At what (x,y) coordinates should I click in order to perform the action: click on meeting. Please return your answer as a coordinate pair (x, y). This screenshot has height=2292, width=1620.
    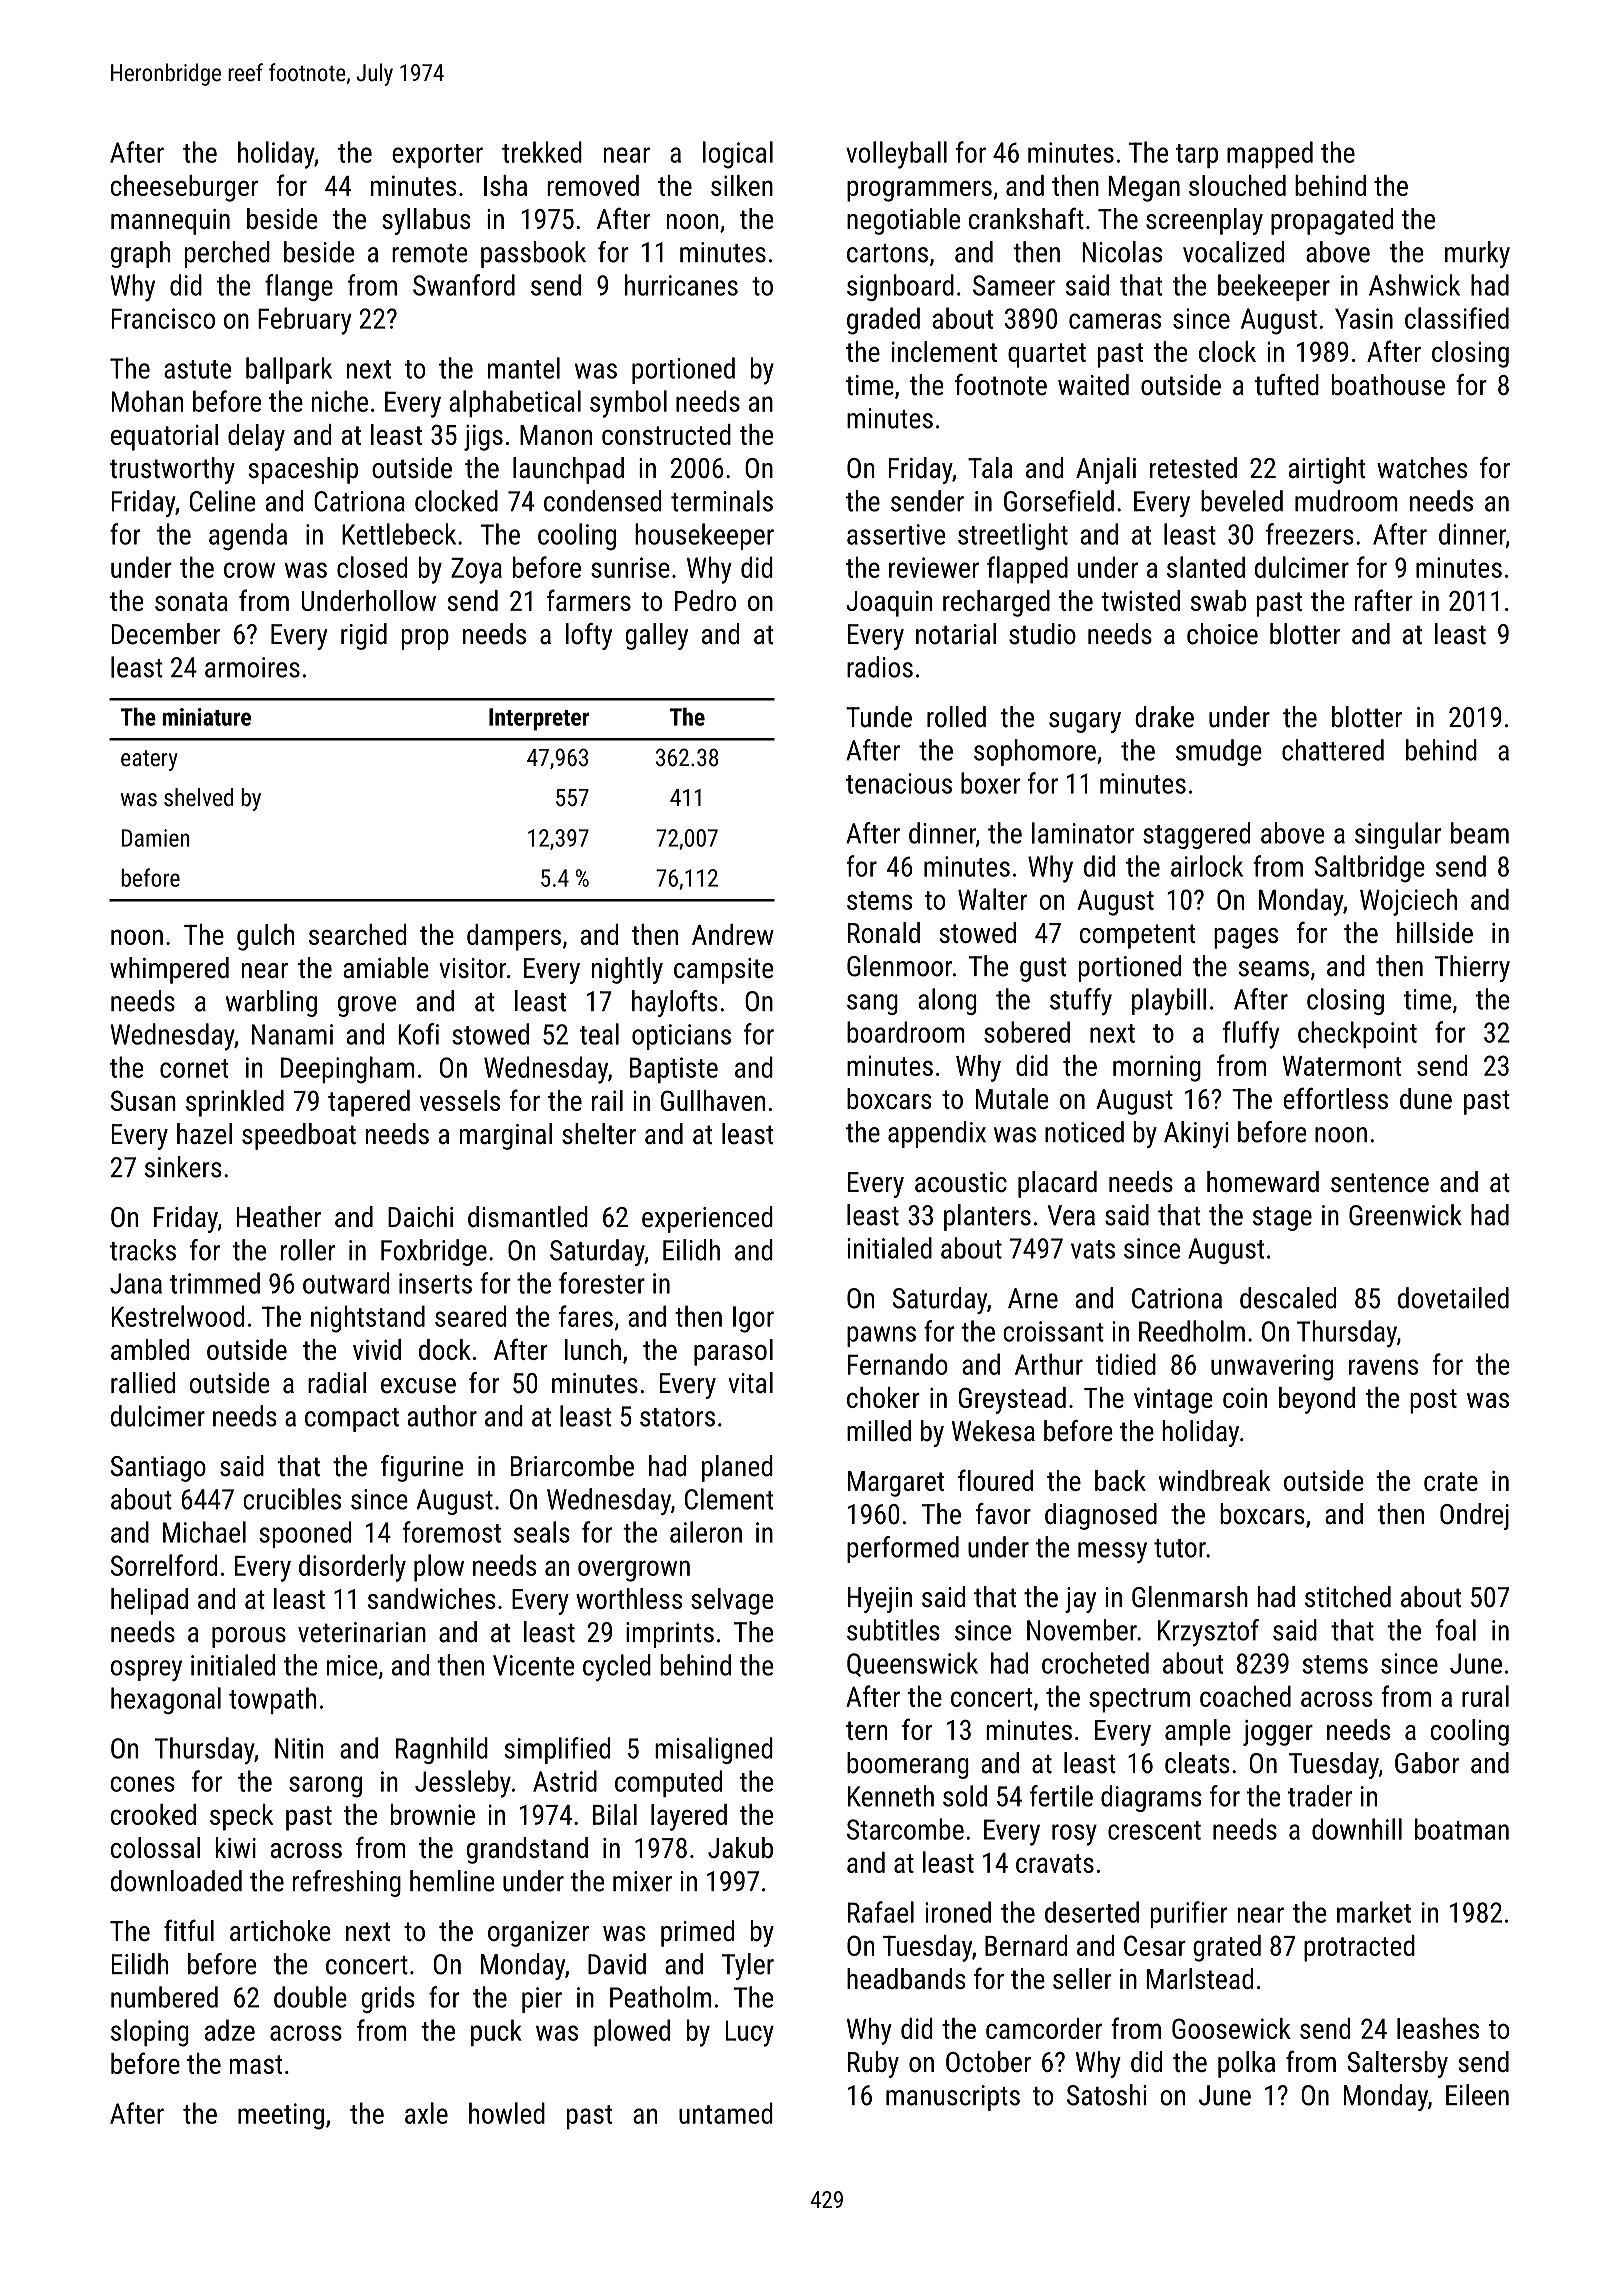
    Looking at the image, I should click on (281, 2116).
